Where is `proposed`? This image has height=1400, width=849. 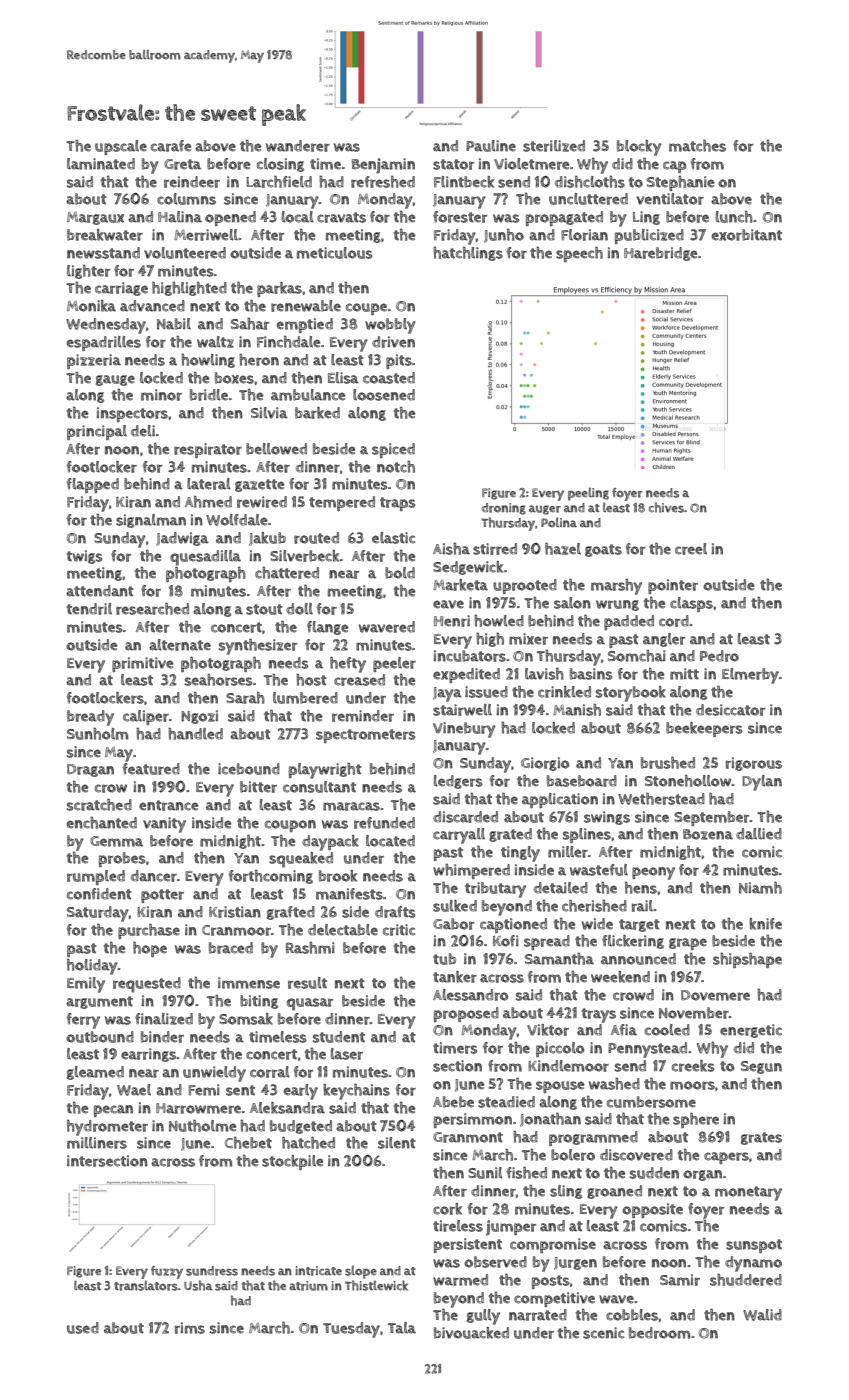
proposed is located at coordinates (466, 1014).
